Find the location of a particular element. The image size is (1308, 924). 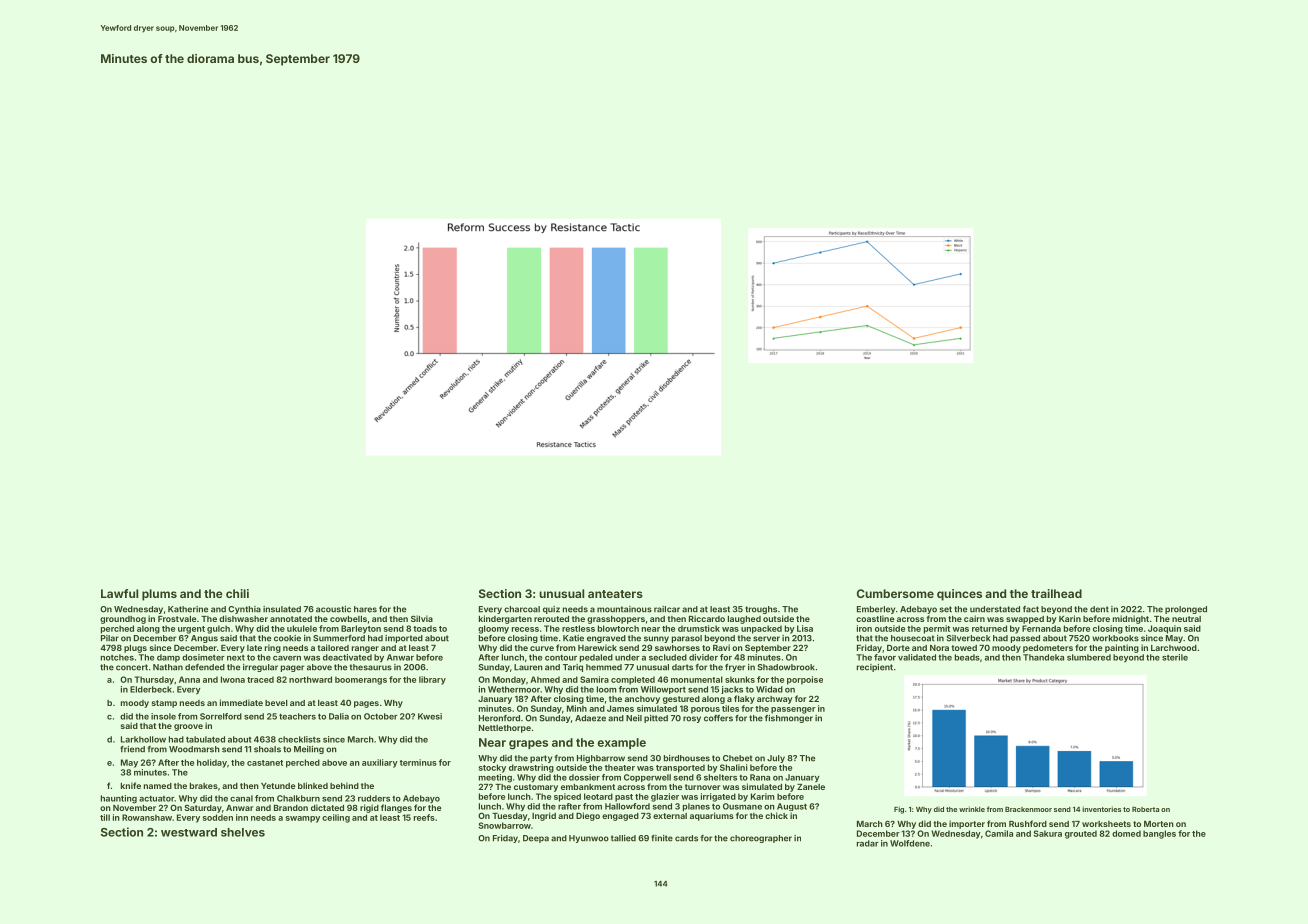

birdhouses is located at coordinates (687, 758).
